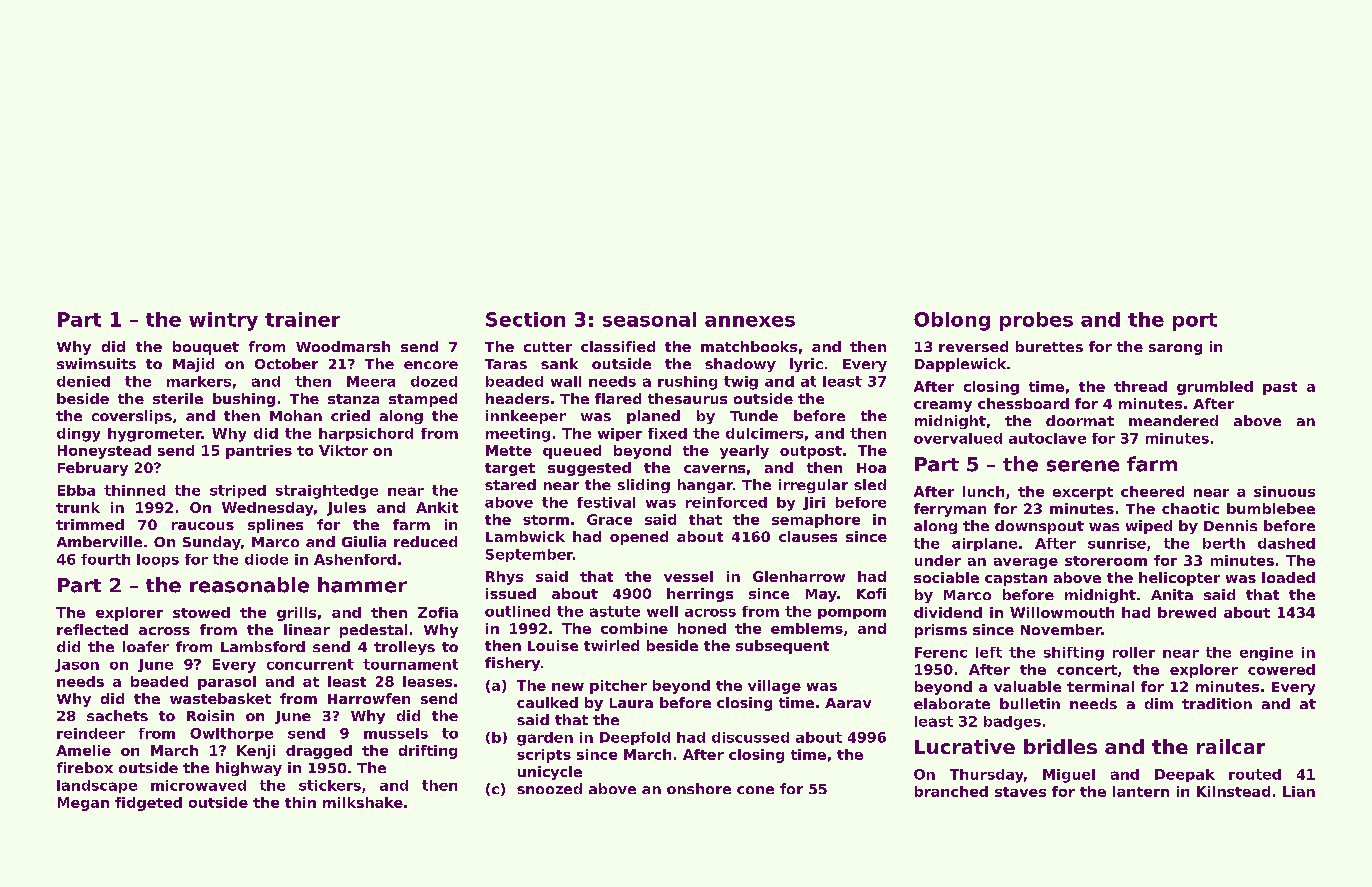 This screenshot has height=887, width=1372. Describe the element at coordinates (212, 543) in the screenshot. I see `Sunday` at that location.
